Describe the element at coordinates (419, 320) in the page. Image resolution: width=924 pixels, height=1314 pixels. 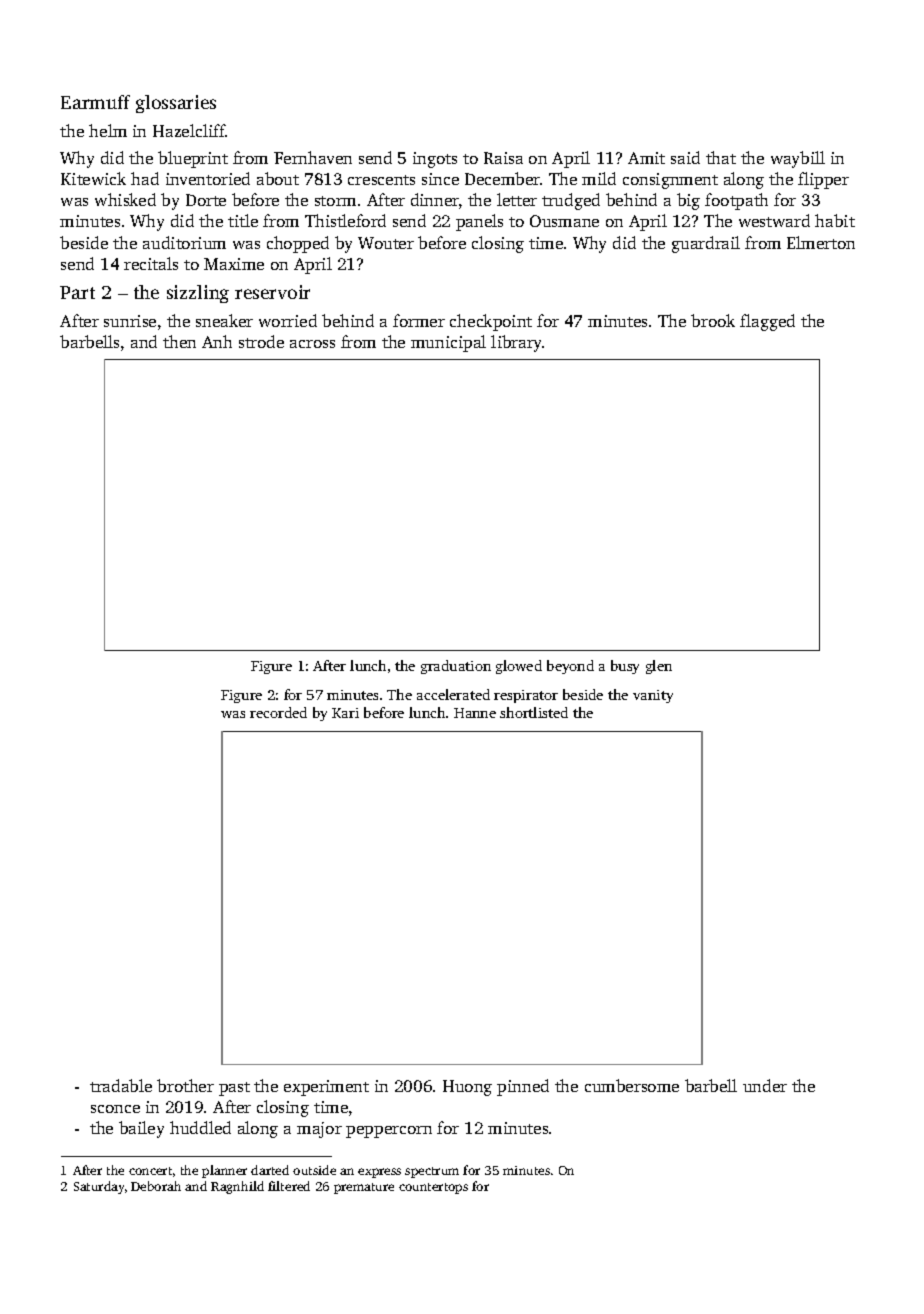
I see `former` at that location.
